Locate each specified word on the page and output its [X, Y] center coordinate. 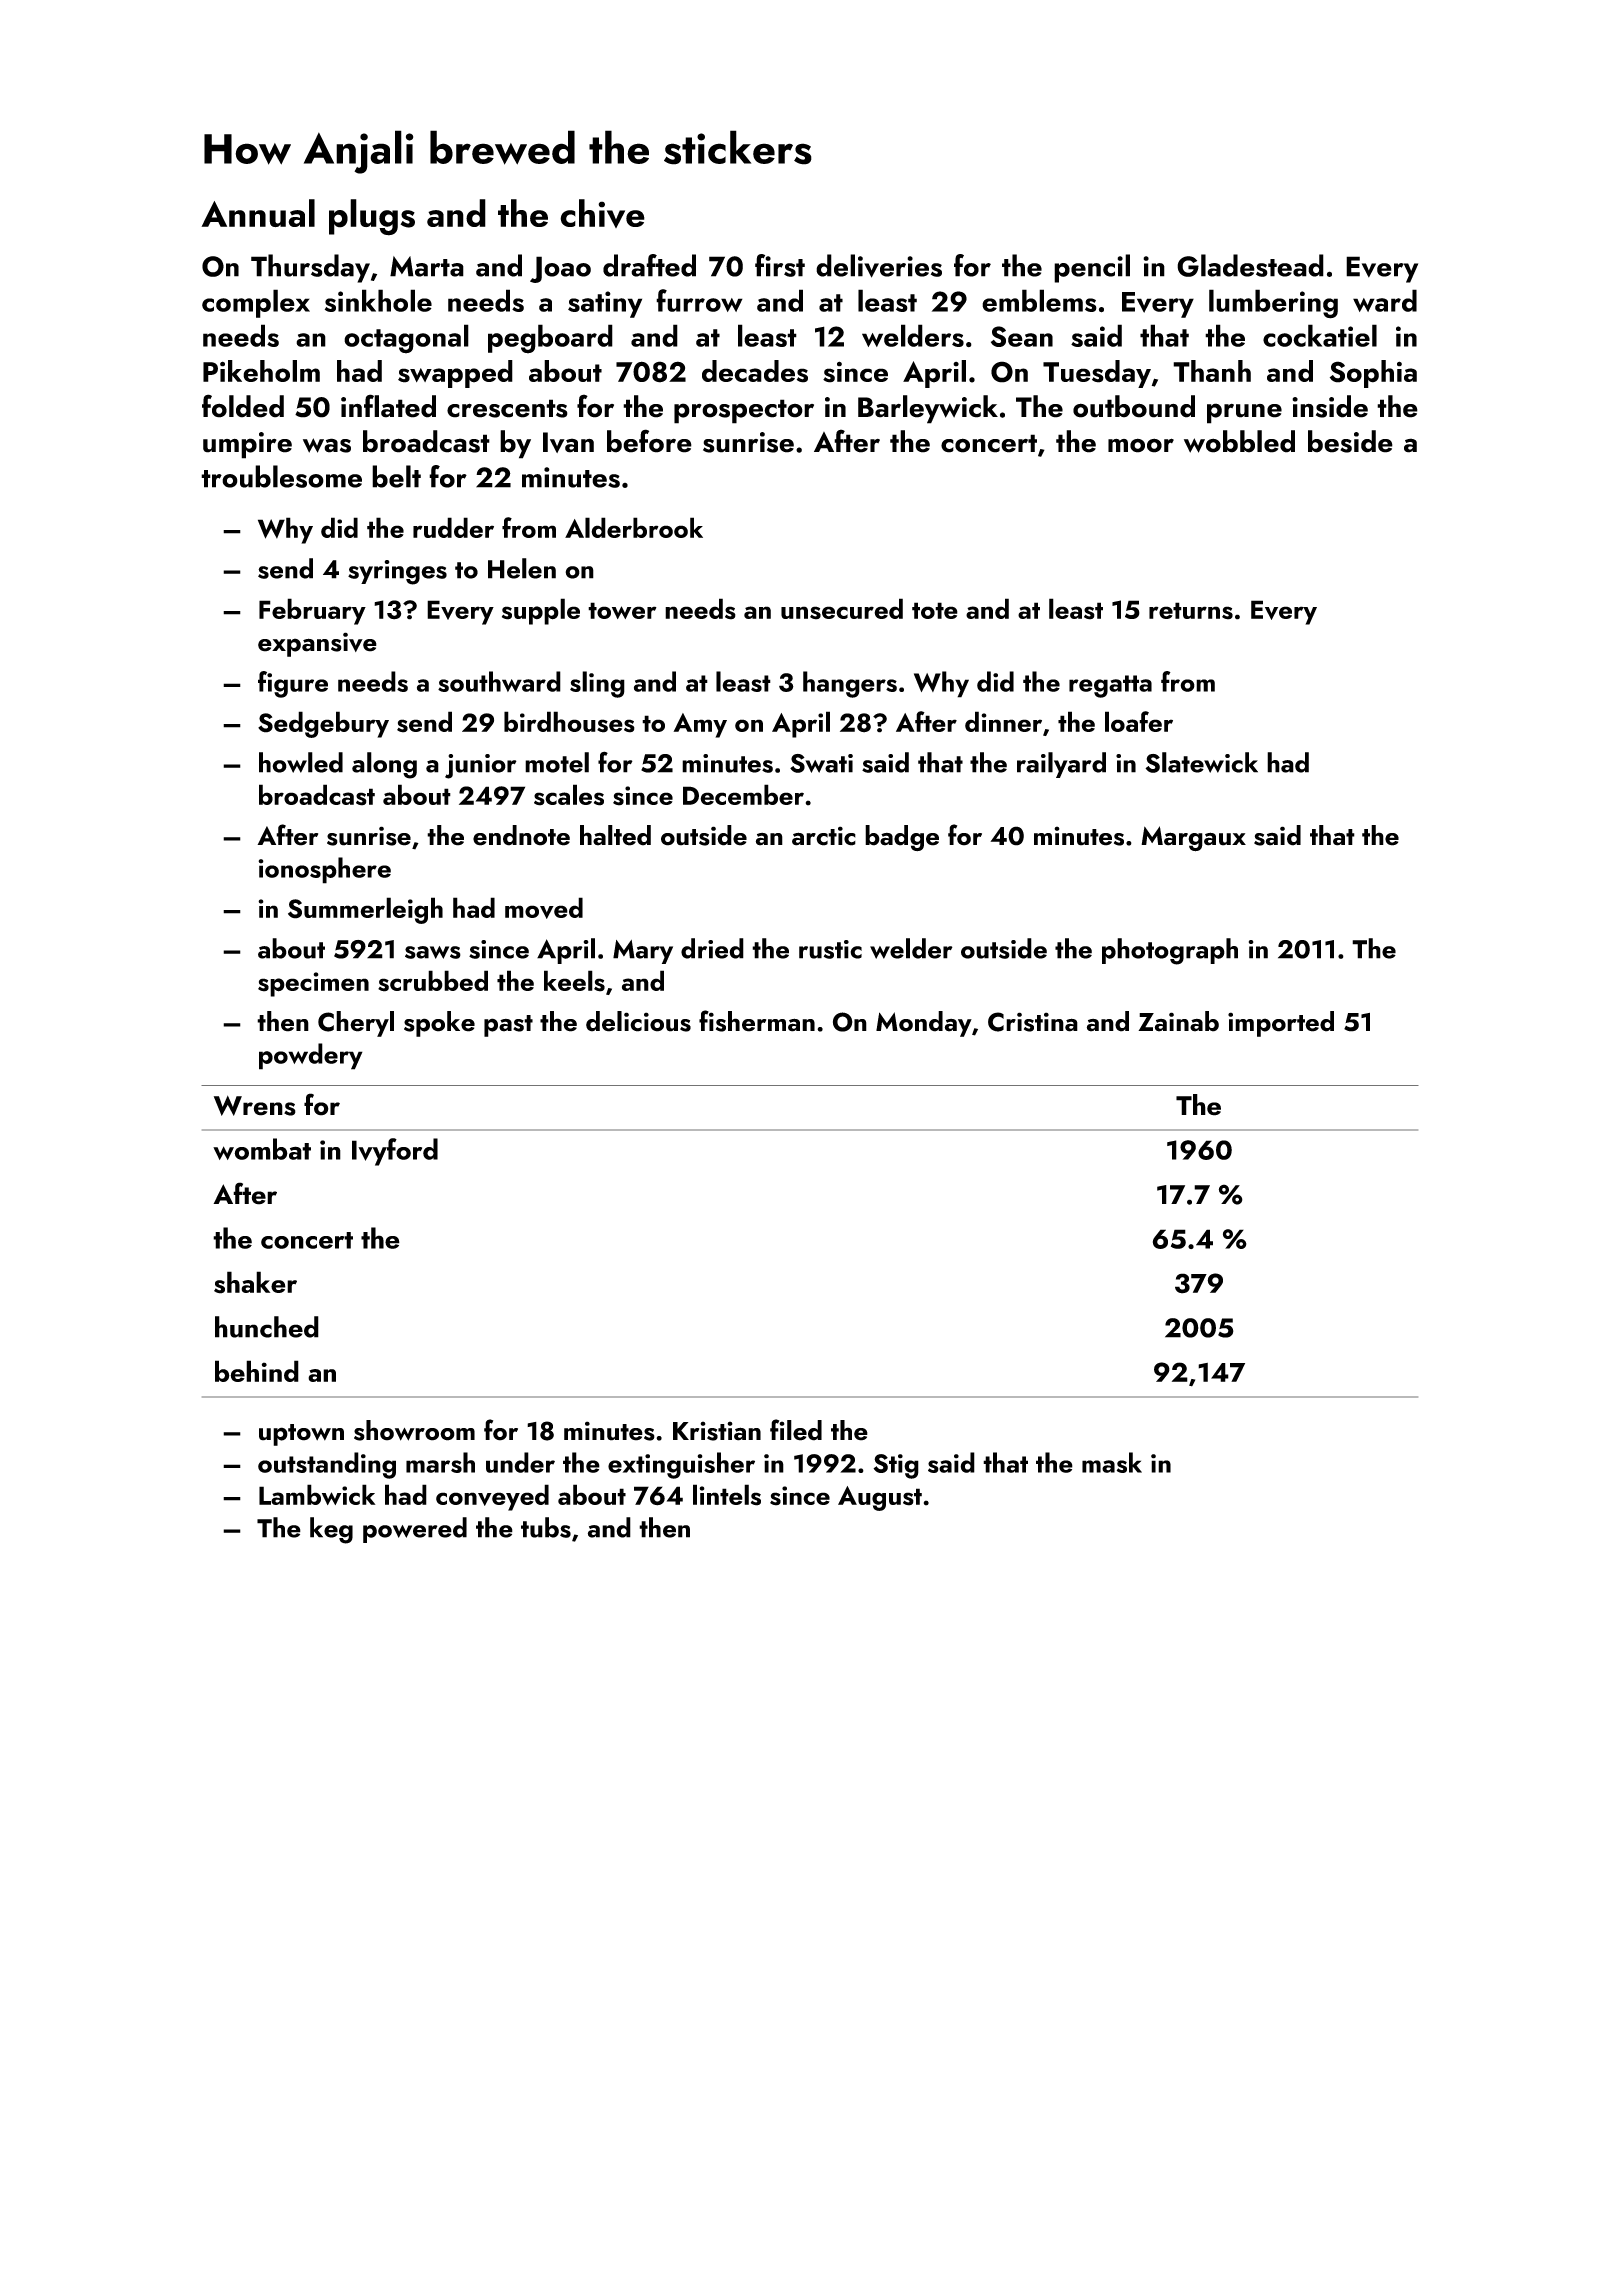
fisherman [757, 1021]
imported [1281, 1024]
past [508, 1026]
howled [301, 762]
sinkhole [378, 300]
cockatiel [1320, 335]
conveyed [492, 1497]
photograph [1170, 951]
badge [902, 838]
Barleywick [928, 409]
